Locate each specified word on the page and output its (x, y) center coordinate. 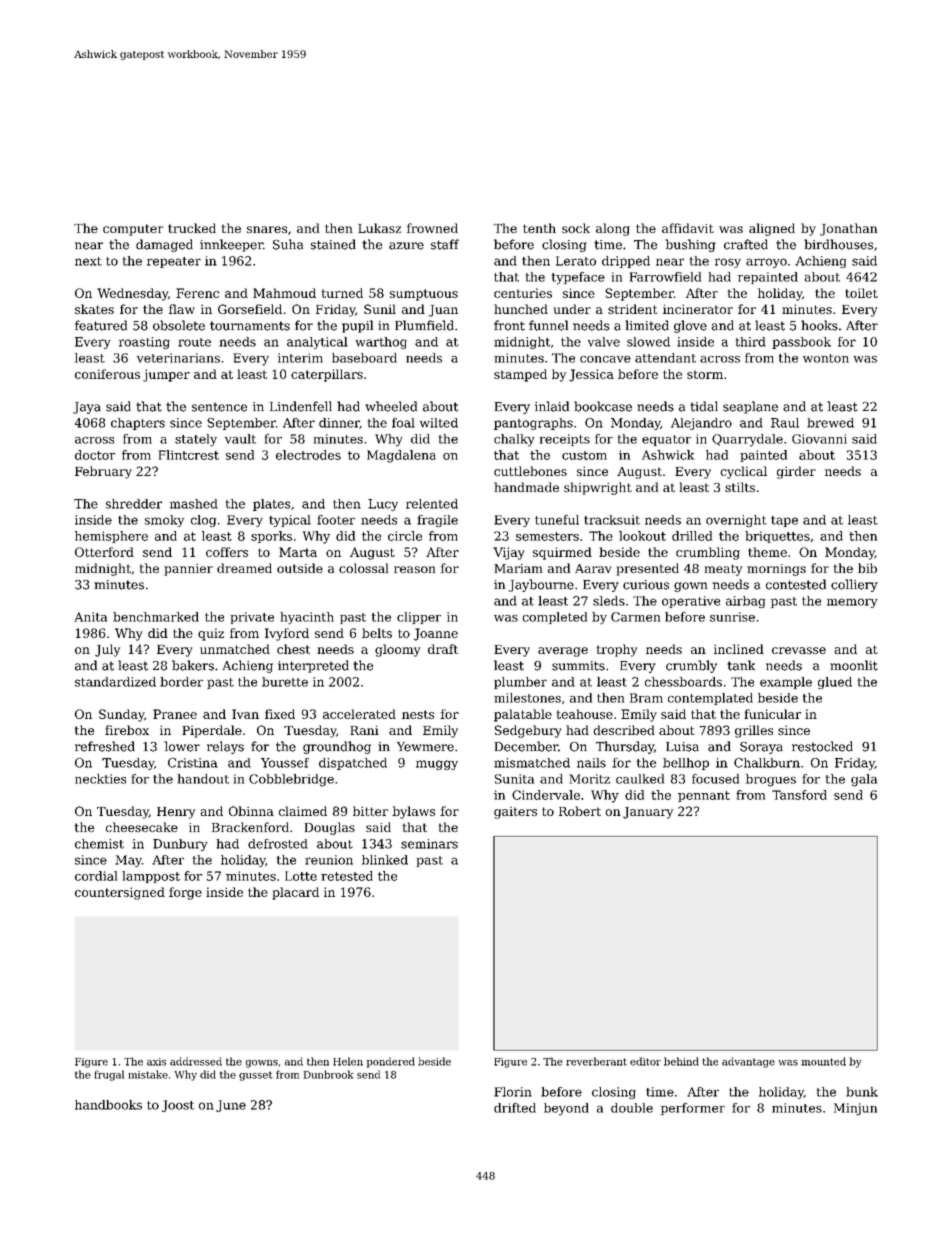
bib (867, 568)
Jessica (591, 375)
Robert (580, 811)
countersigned (120, 893)
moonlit (854, 665)
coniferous (107, 374)
